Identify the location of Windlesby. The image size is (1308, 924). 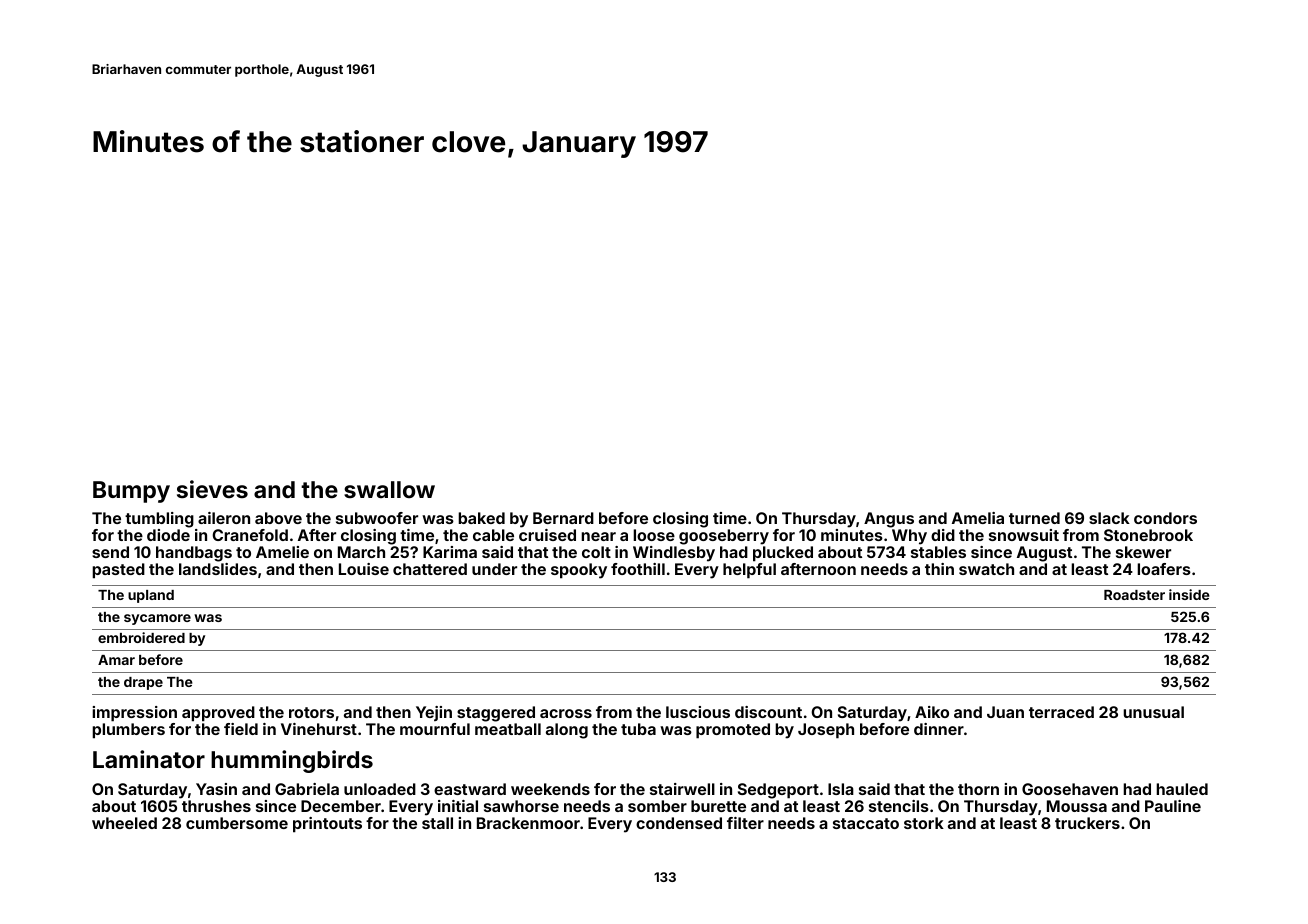
(674, 554).
